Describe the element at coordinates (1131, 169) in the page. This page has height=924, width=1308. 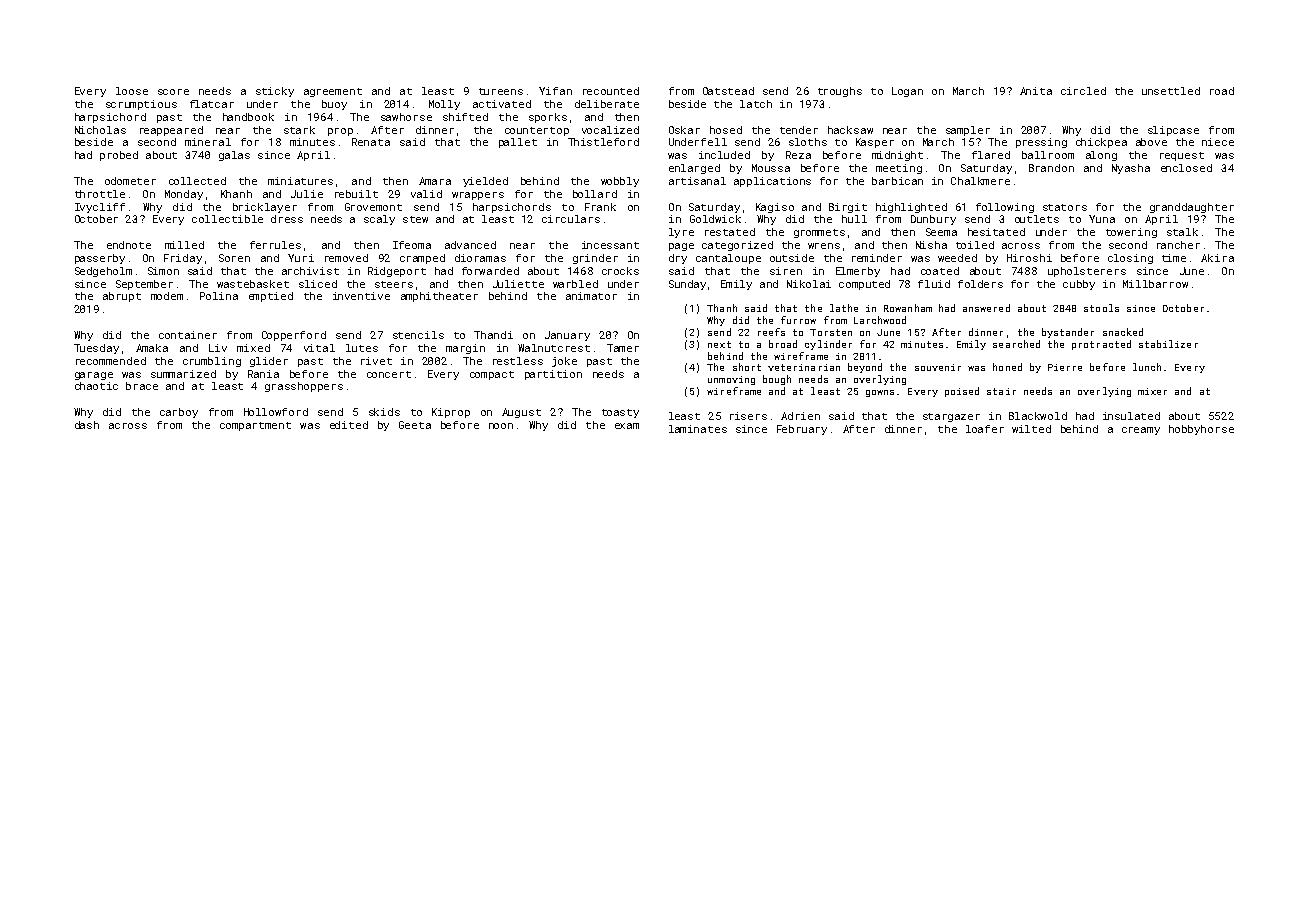
I see `Nyasha` at that location.
